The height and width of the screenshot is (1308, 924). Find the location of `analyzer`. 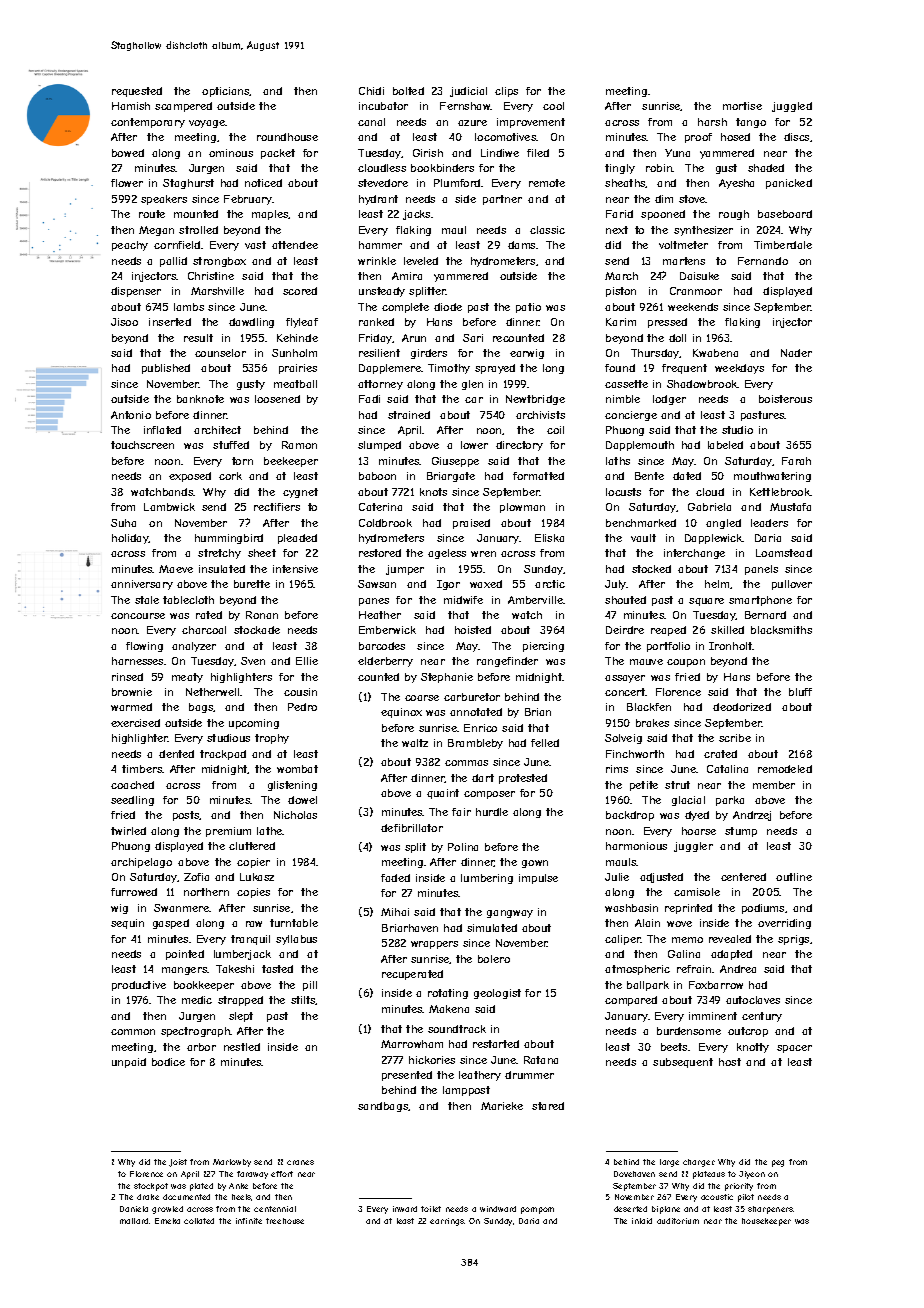

analyzer is located at coordinates (194, 647).
